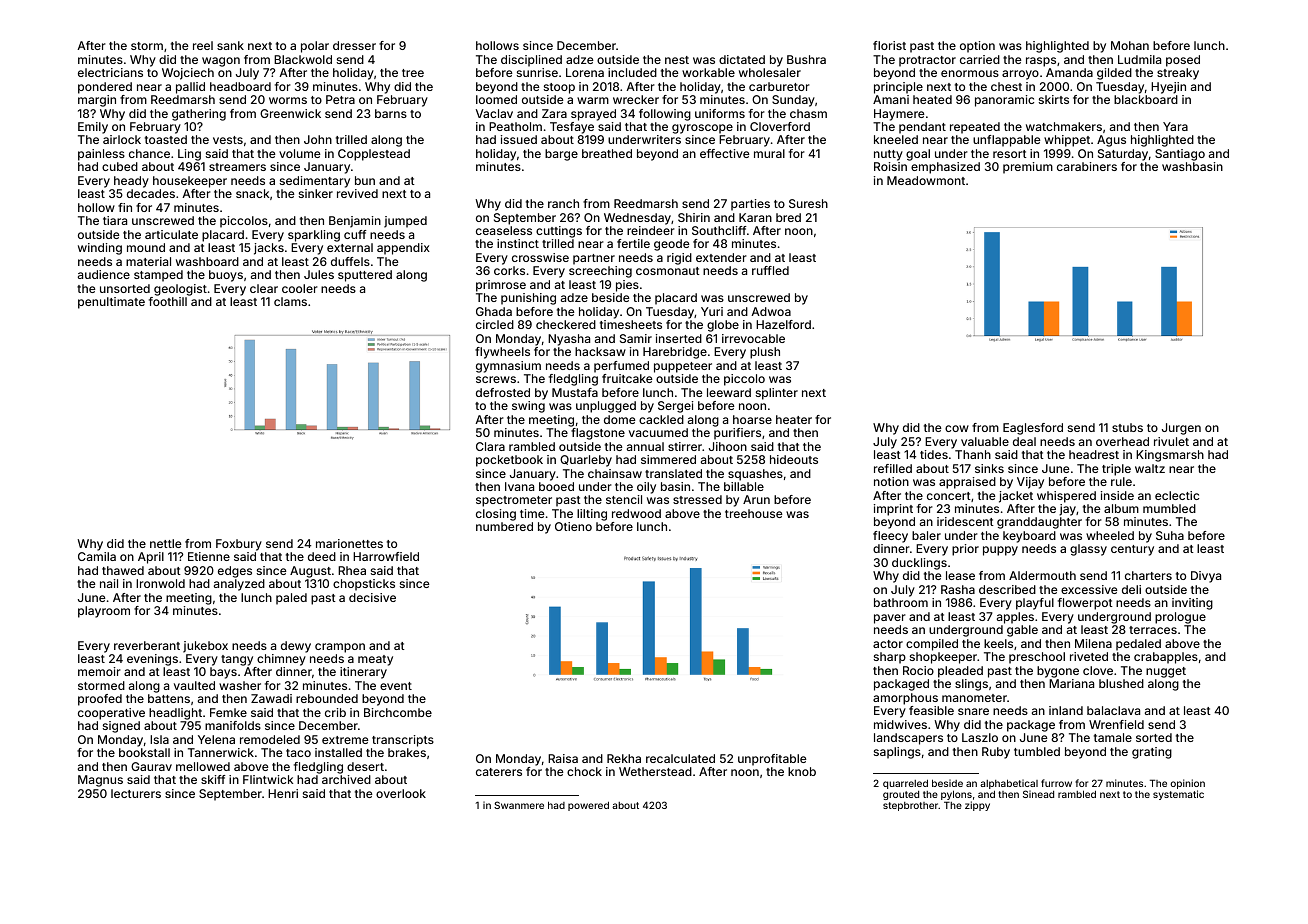  Describe the element at coordinates (719, 230) in the screenshot. I see `Southcliff` at that location.
